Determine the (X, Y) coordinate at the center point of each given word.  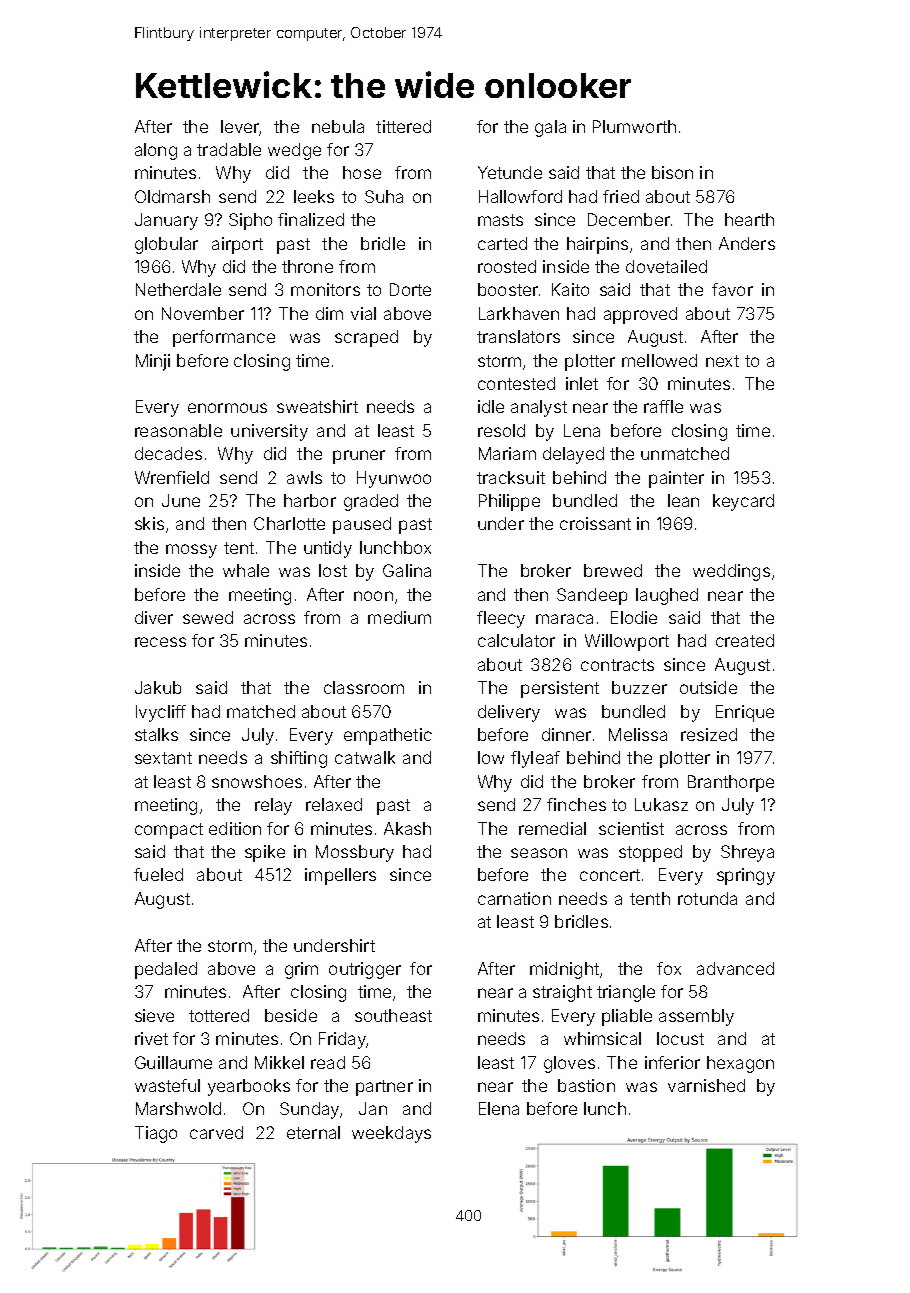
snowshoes (257, 781)
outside (708, 687)
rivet (151, 1038)
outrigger (365, 970)
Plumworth (634, 126)
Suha (384, 196)
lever (240, 128)
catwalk (365, 757)
